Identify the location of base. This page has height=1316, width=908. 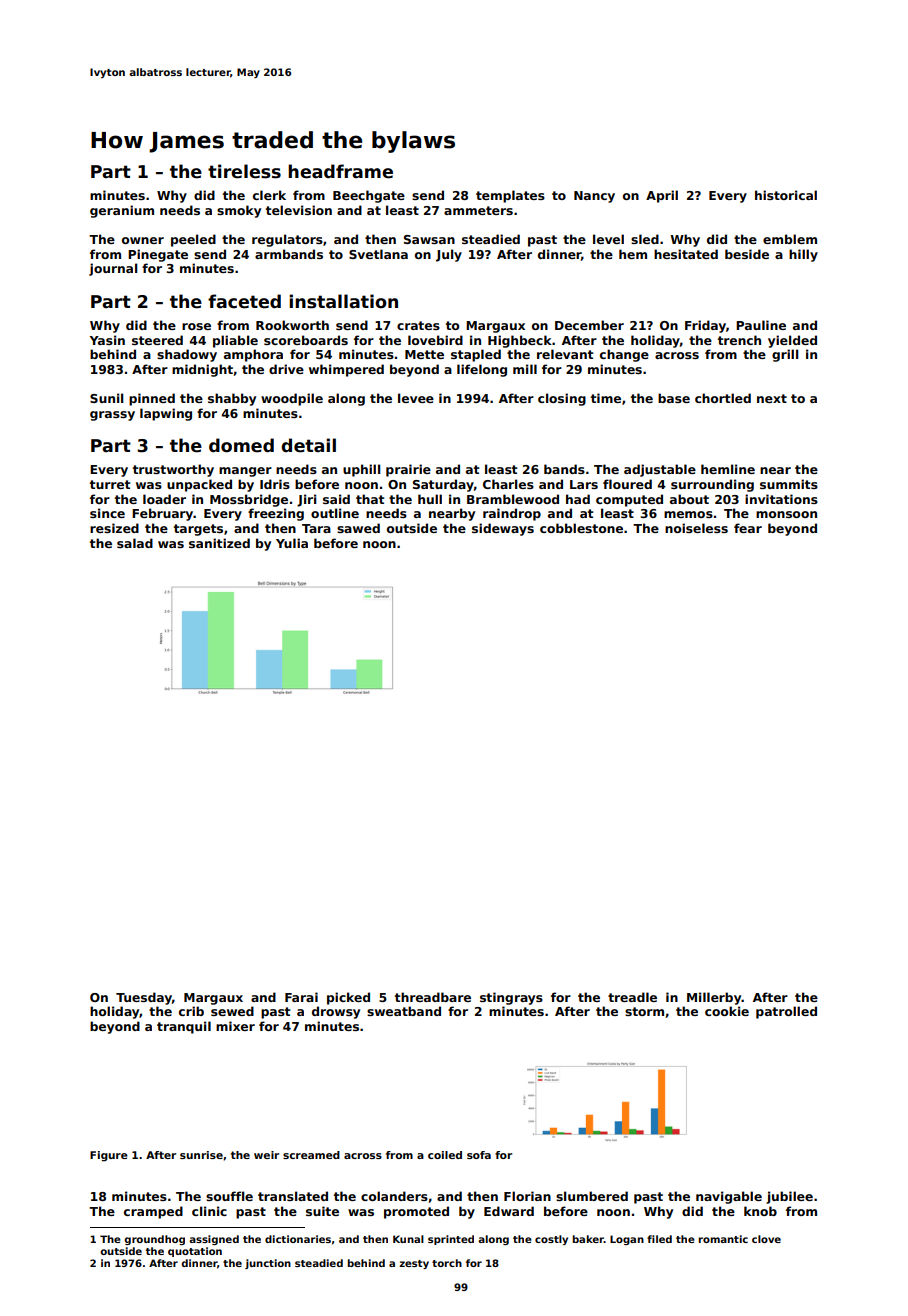
(674, 398).
